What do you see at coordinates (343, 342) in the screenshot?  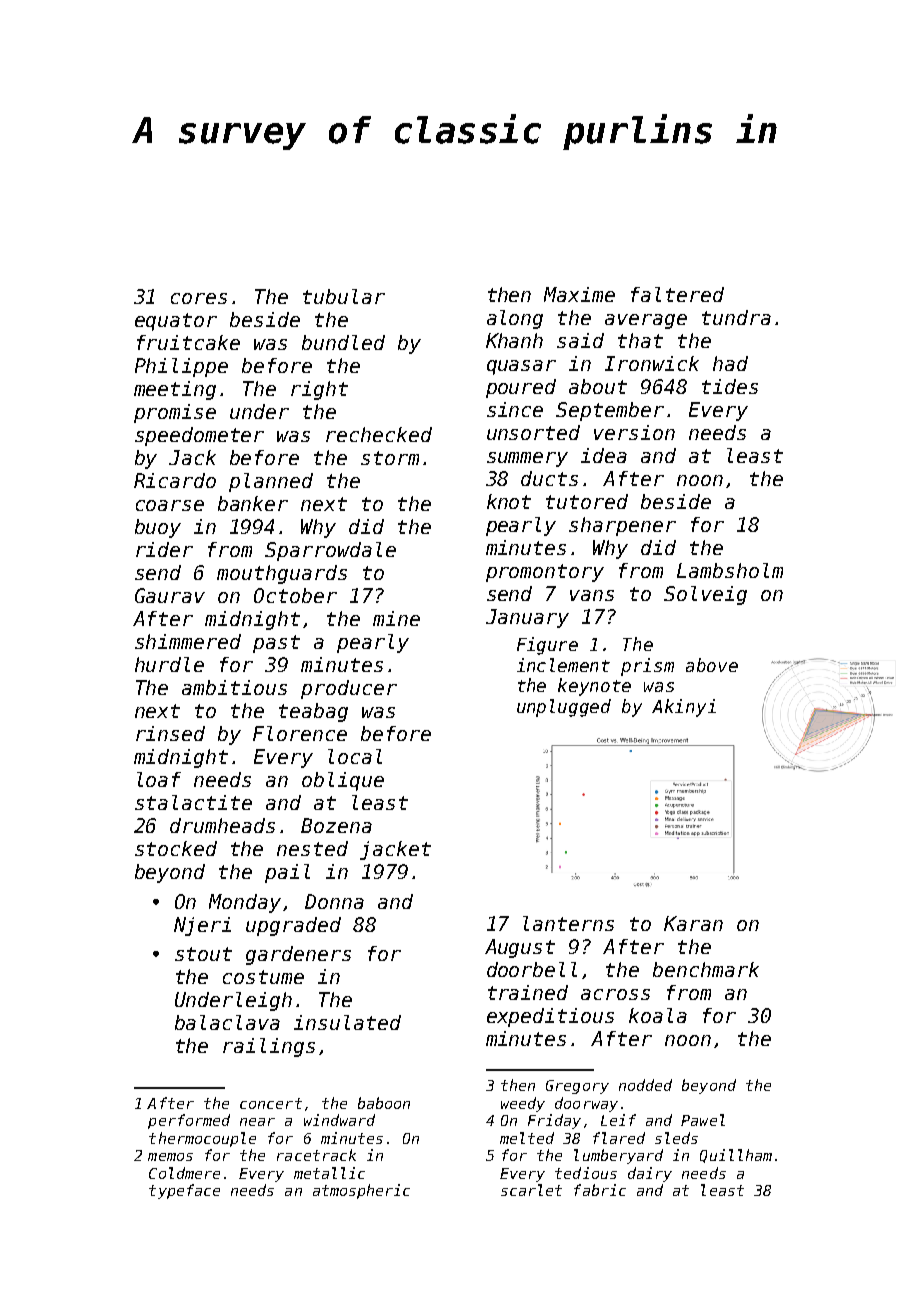 I see `bundled` at bounding box center [343, 342].
